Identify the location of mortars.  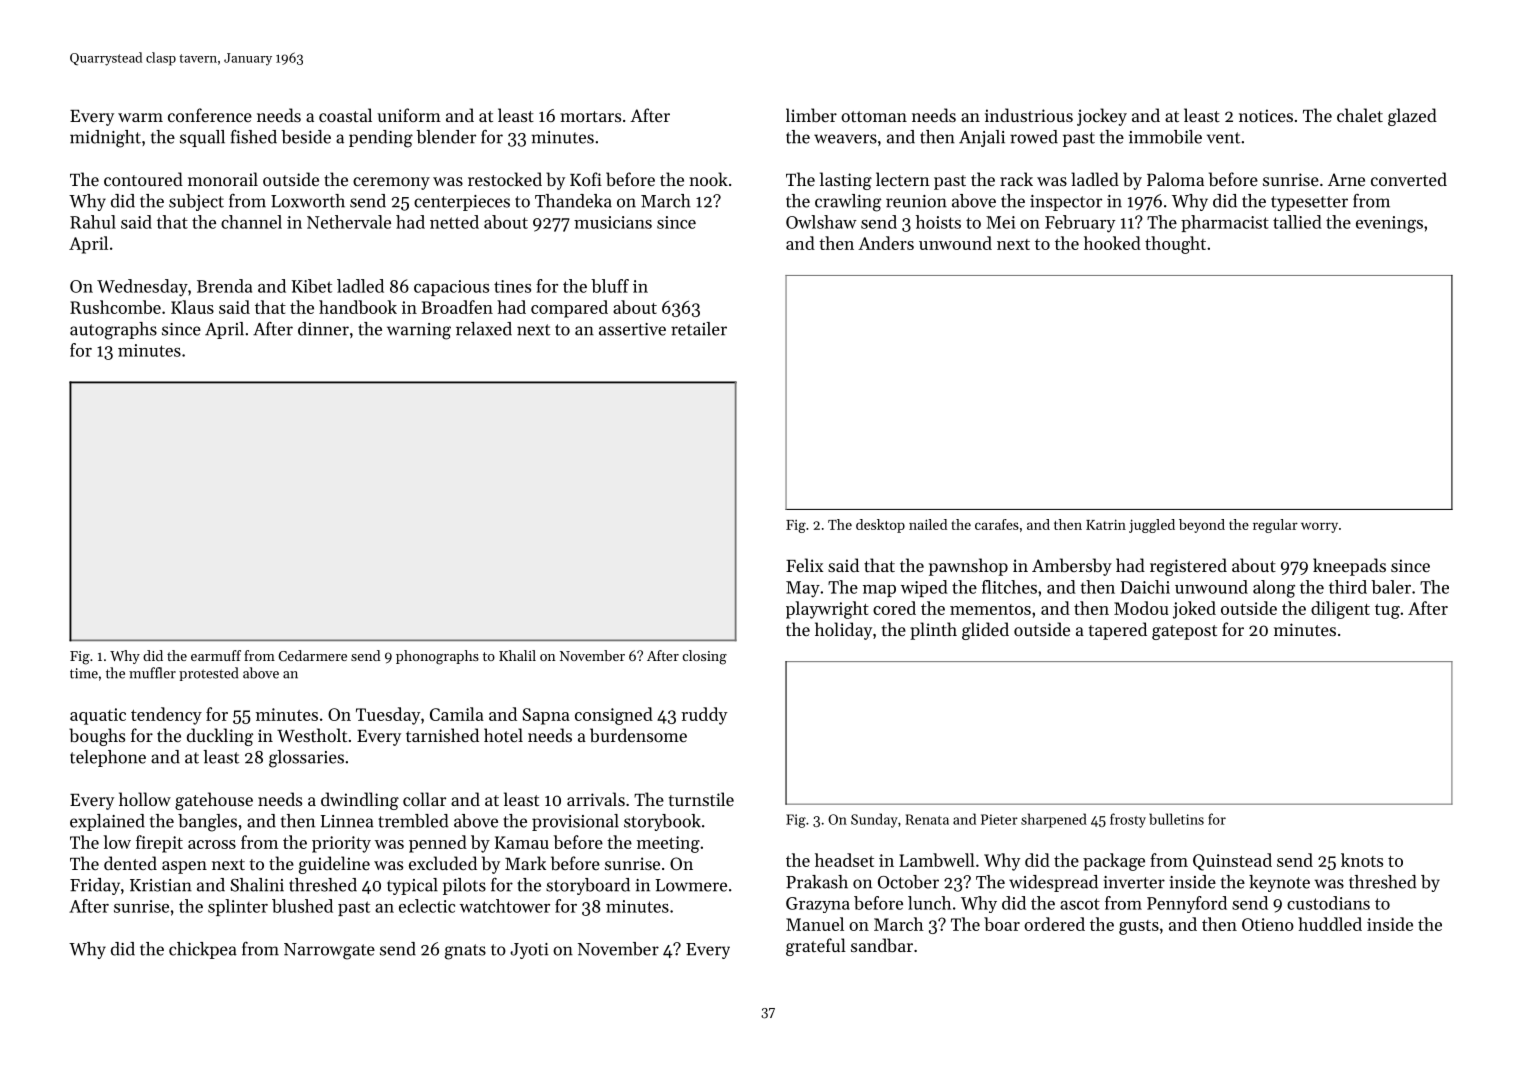
(590, 116).
